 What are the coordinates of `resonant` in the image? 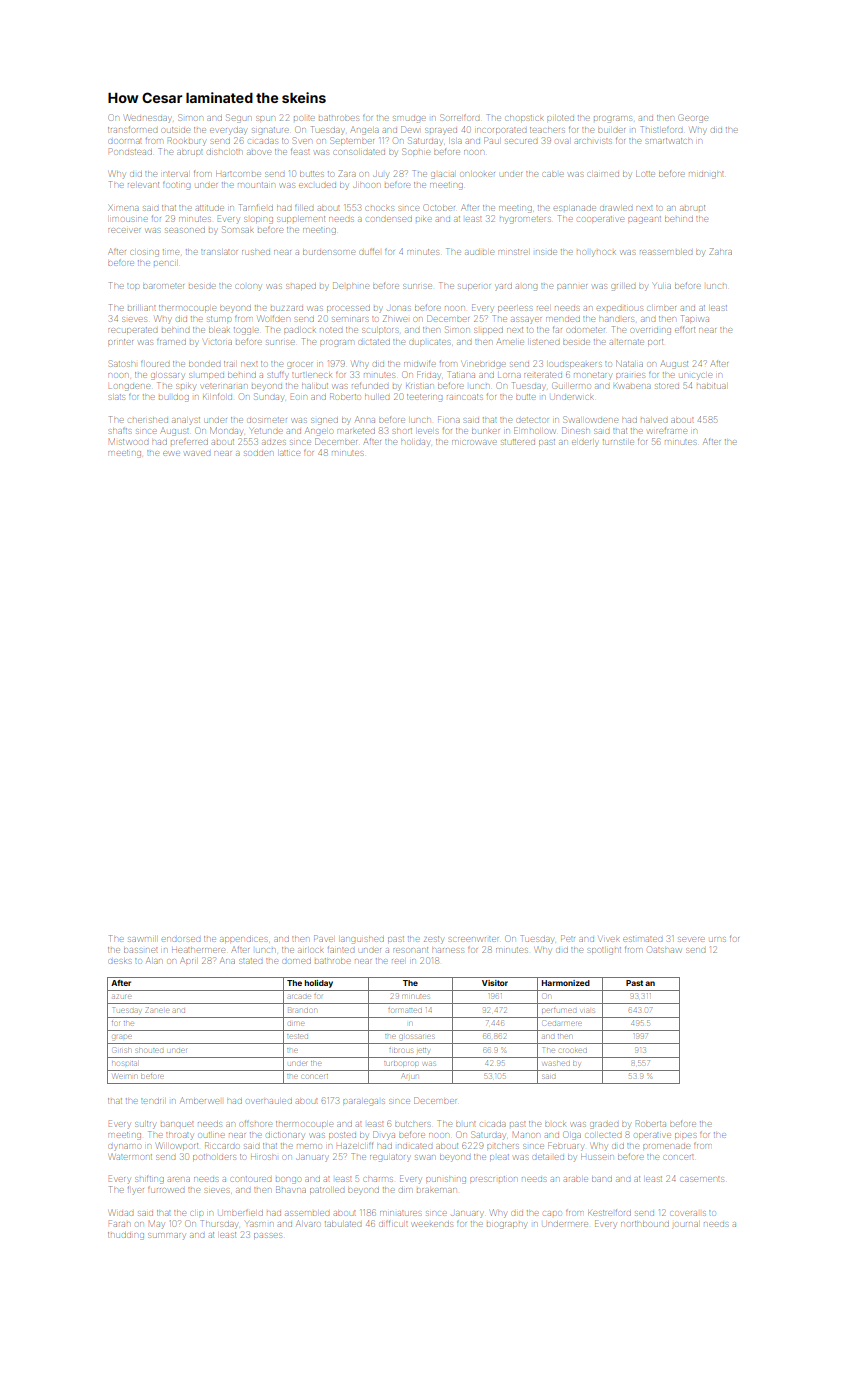 It's located at (410, 950).
